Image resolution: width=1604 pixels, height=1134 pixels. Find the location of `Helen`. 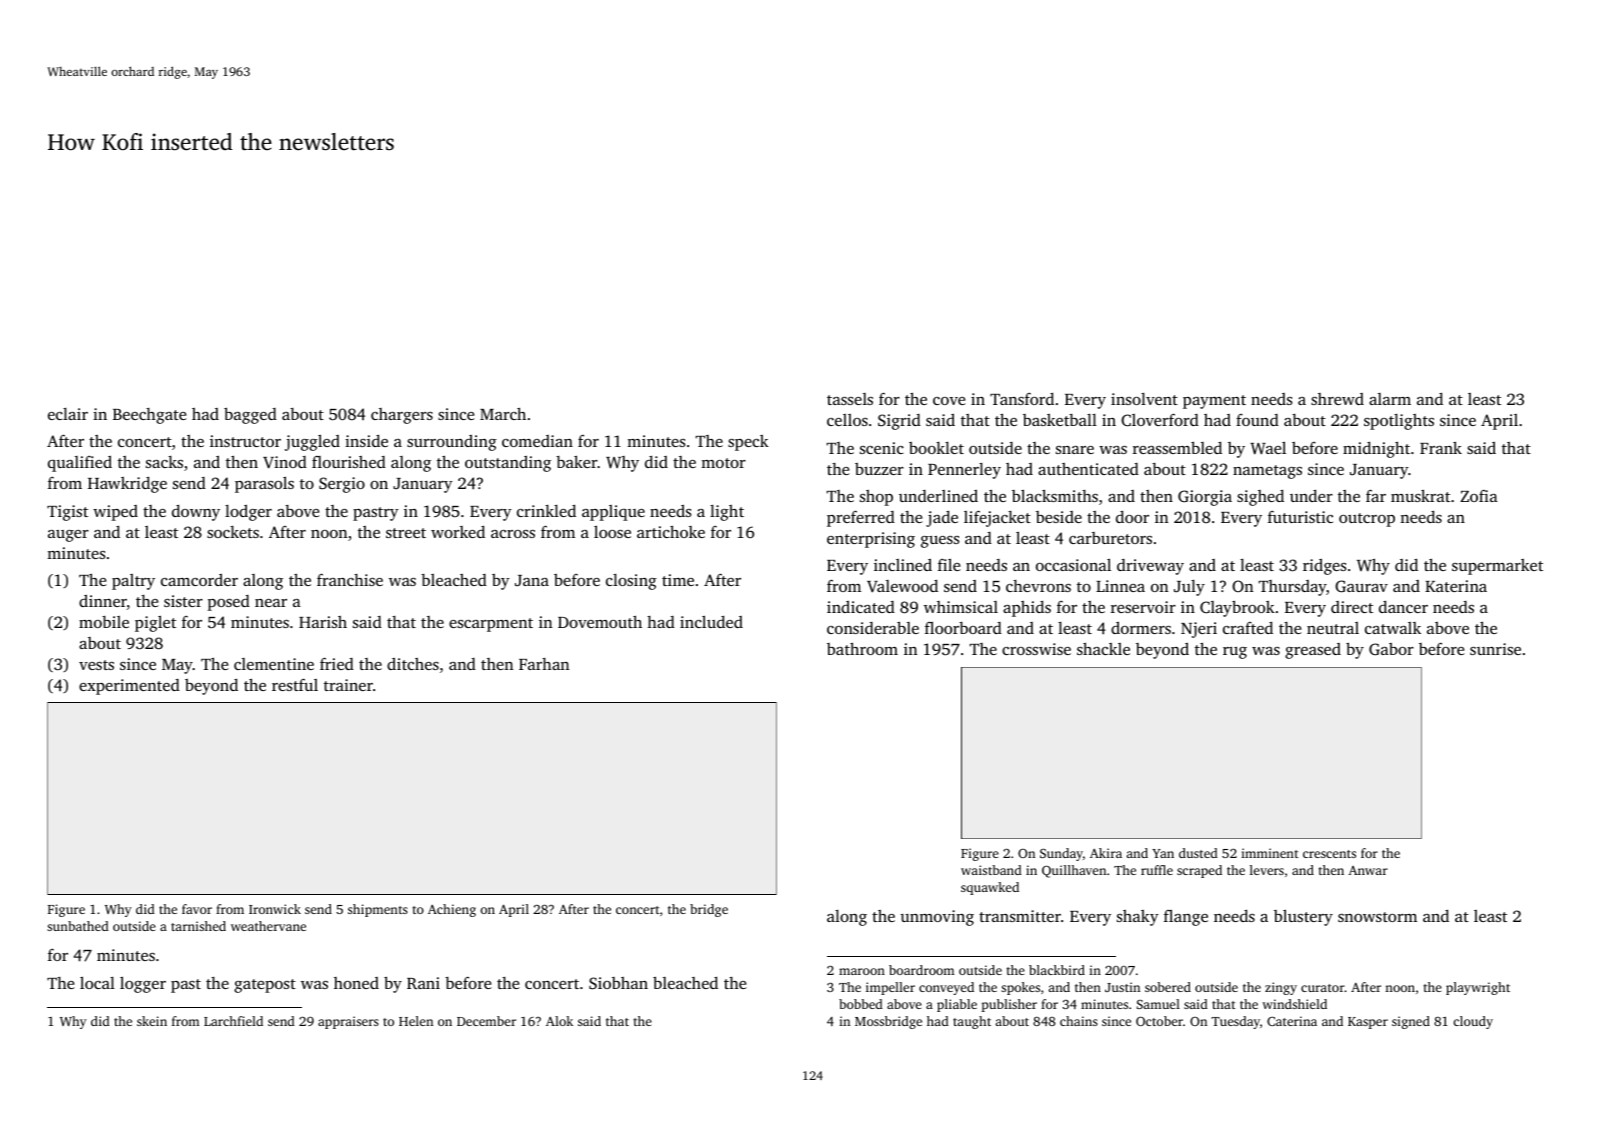

Helen is located at coordinates (416, 1021).
